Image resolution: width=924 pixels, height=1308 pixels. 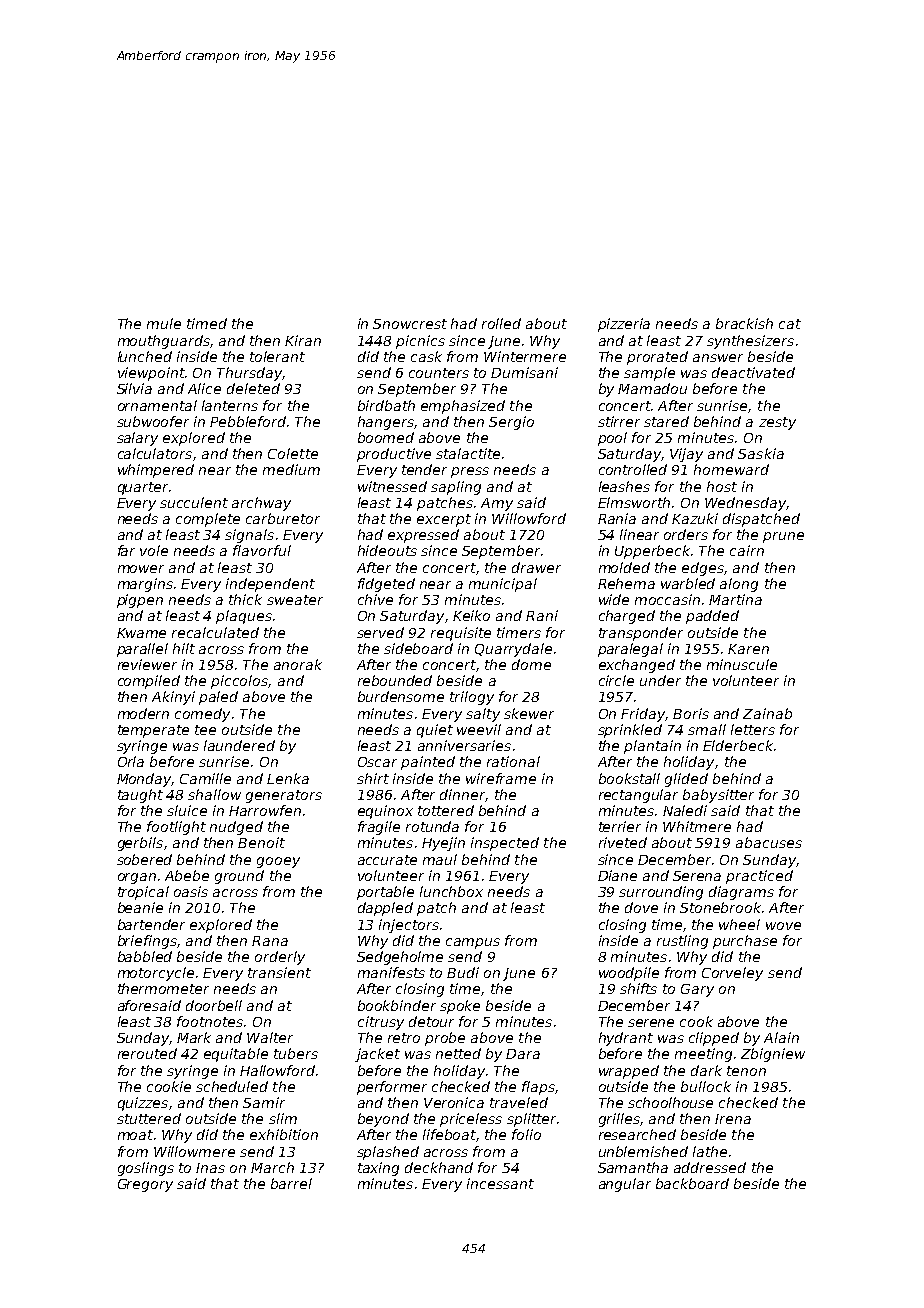 I want to click on comedy, so click(x=202, y=715).
